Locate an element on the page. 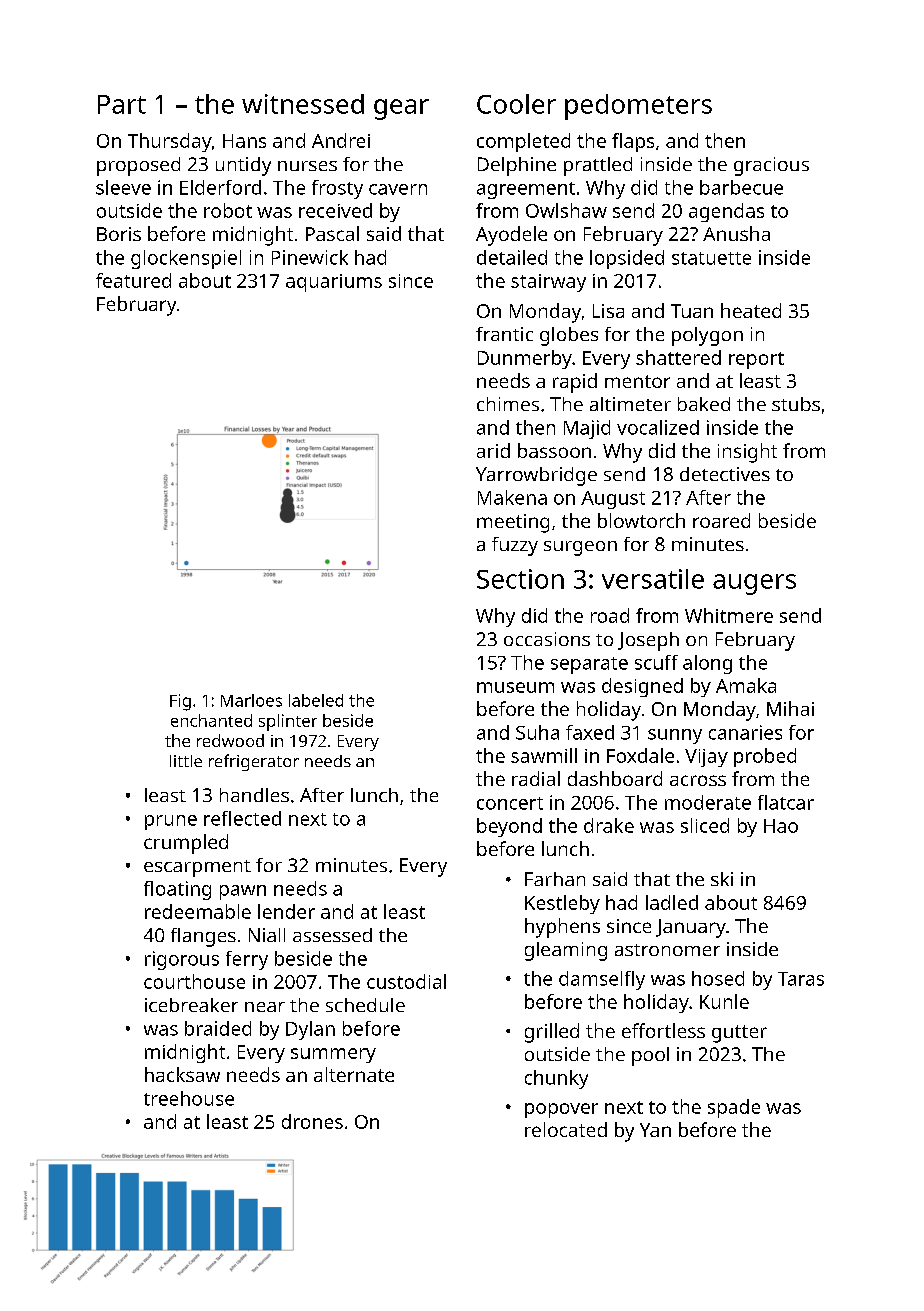 The image size is (924, 1311). pawn is located at coordinates (243, 892).
